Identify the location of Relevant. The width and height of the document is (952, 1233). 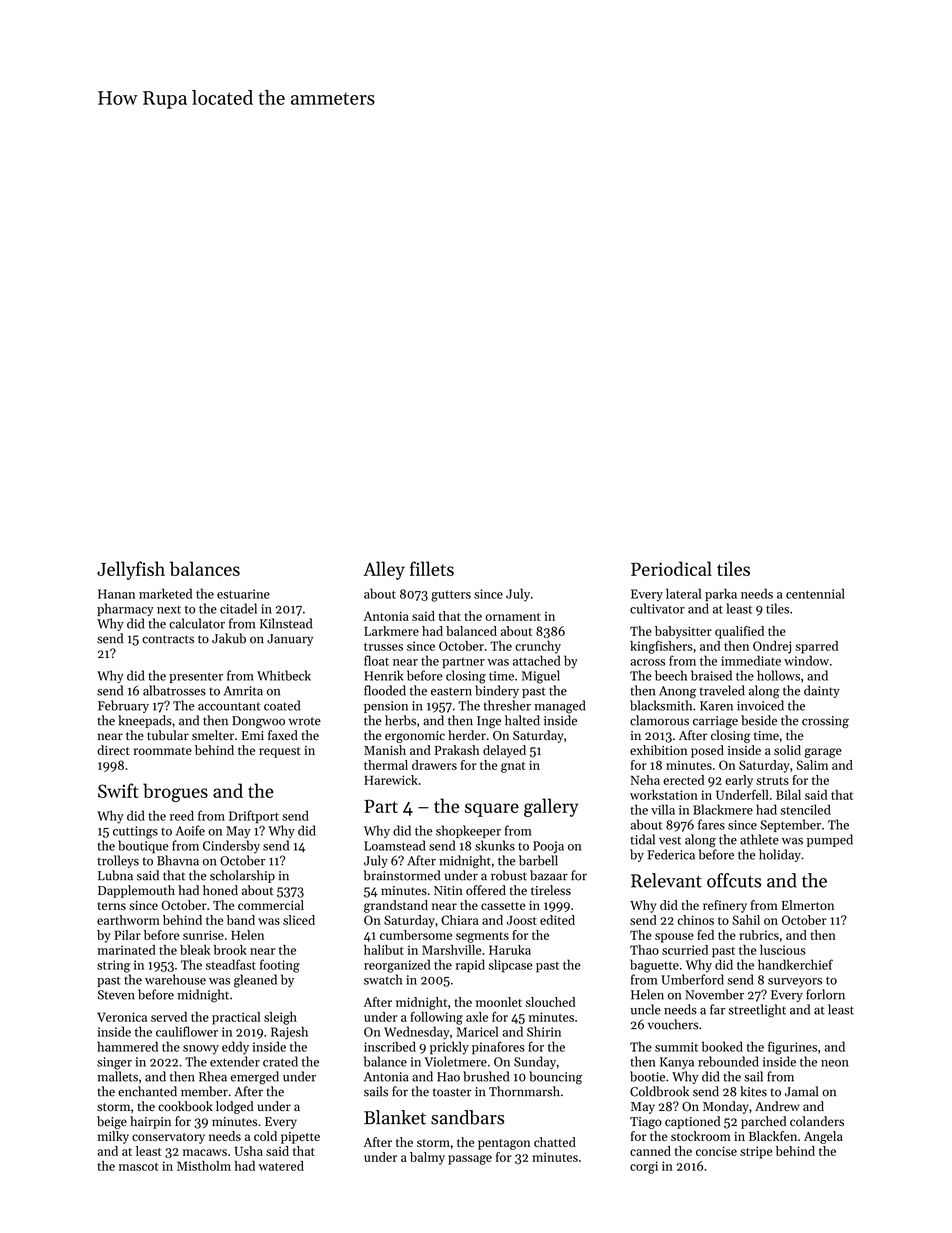
(666, 880).
